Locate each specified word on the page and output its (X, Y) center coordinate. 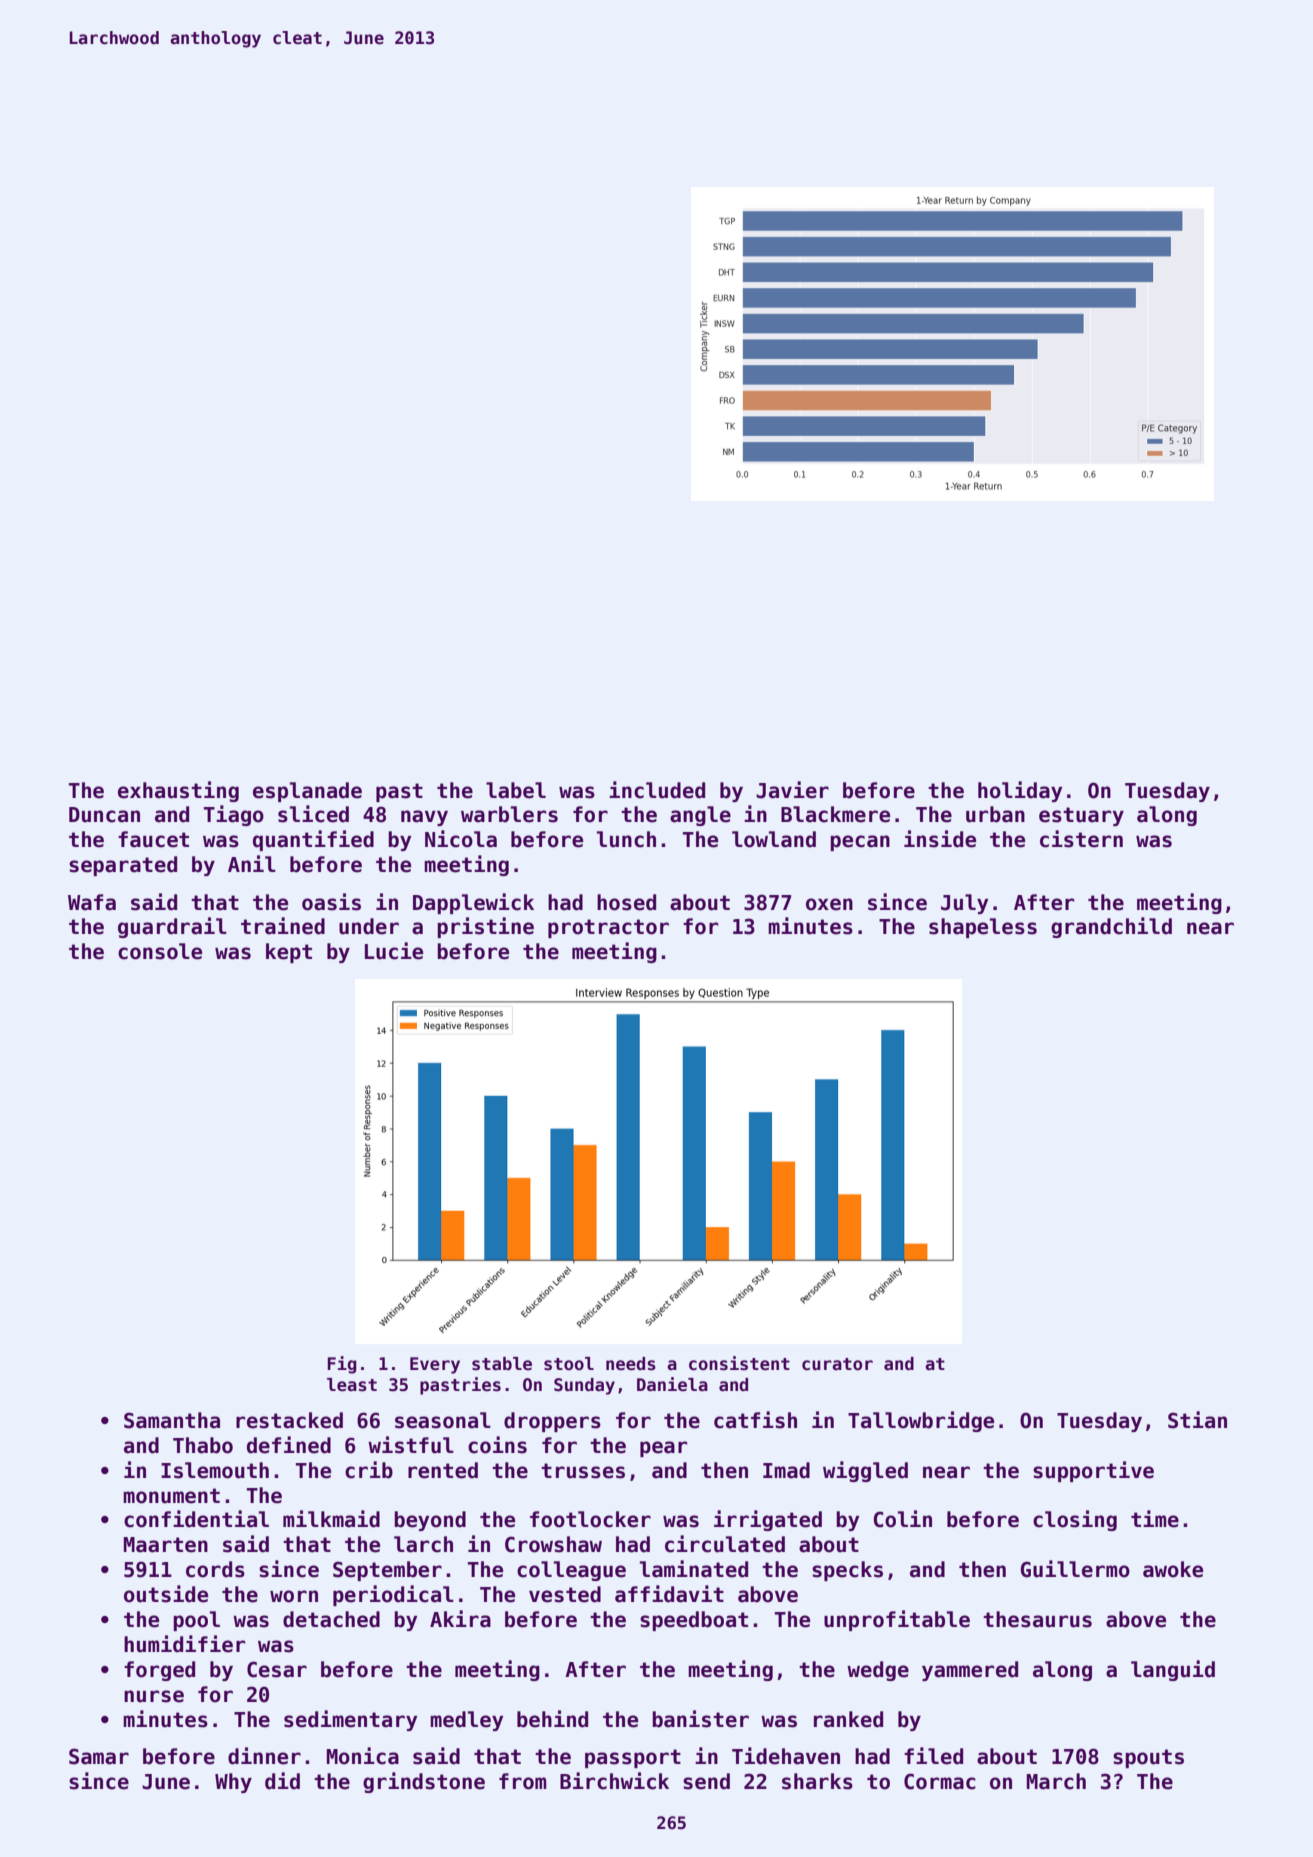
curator (837, 1364)
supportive (1093, 1471)
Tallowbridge (921, 1421)
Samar (99, 1756)
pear (663, 1449)
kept (289, 953)
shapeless (983, 928)
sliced (313, 814)
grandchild (1111, 927)
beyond (430, 1521)
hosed (626, 902)
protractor (608, 928)
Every (435, 1365)
